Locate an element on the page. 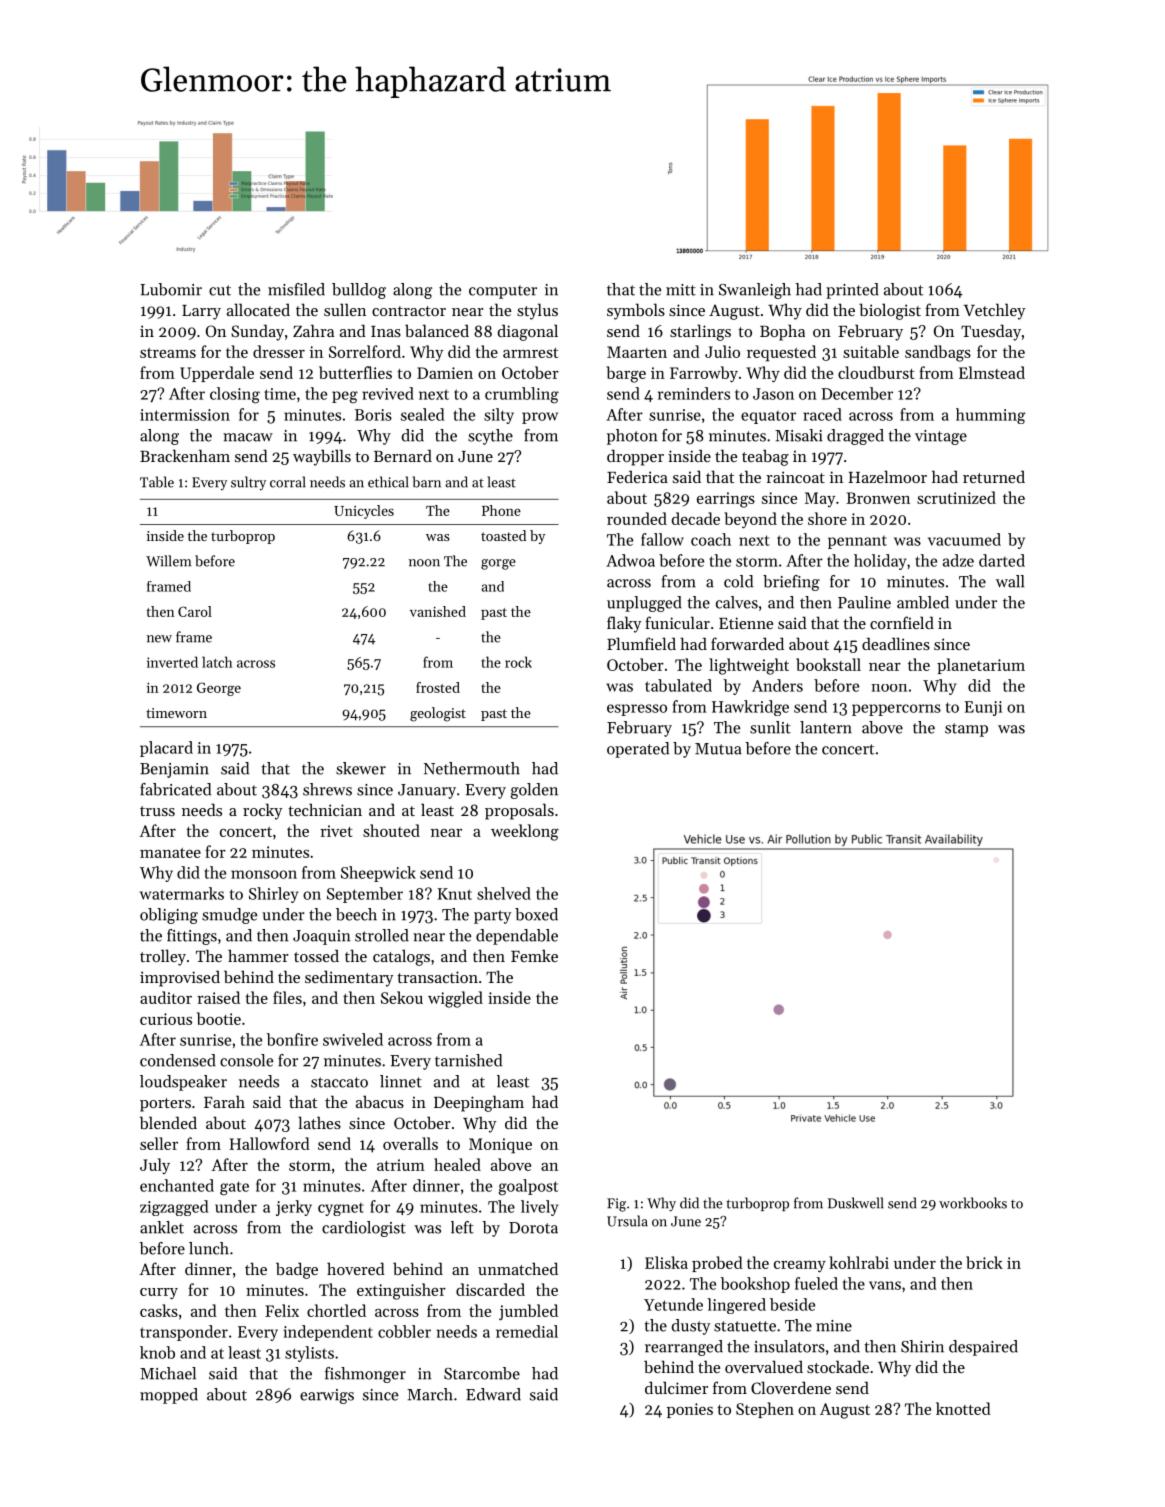  Femke is located at coordinates (534, 955).
